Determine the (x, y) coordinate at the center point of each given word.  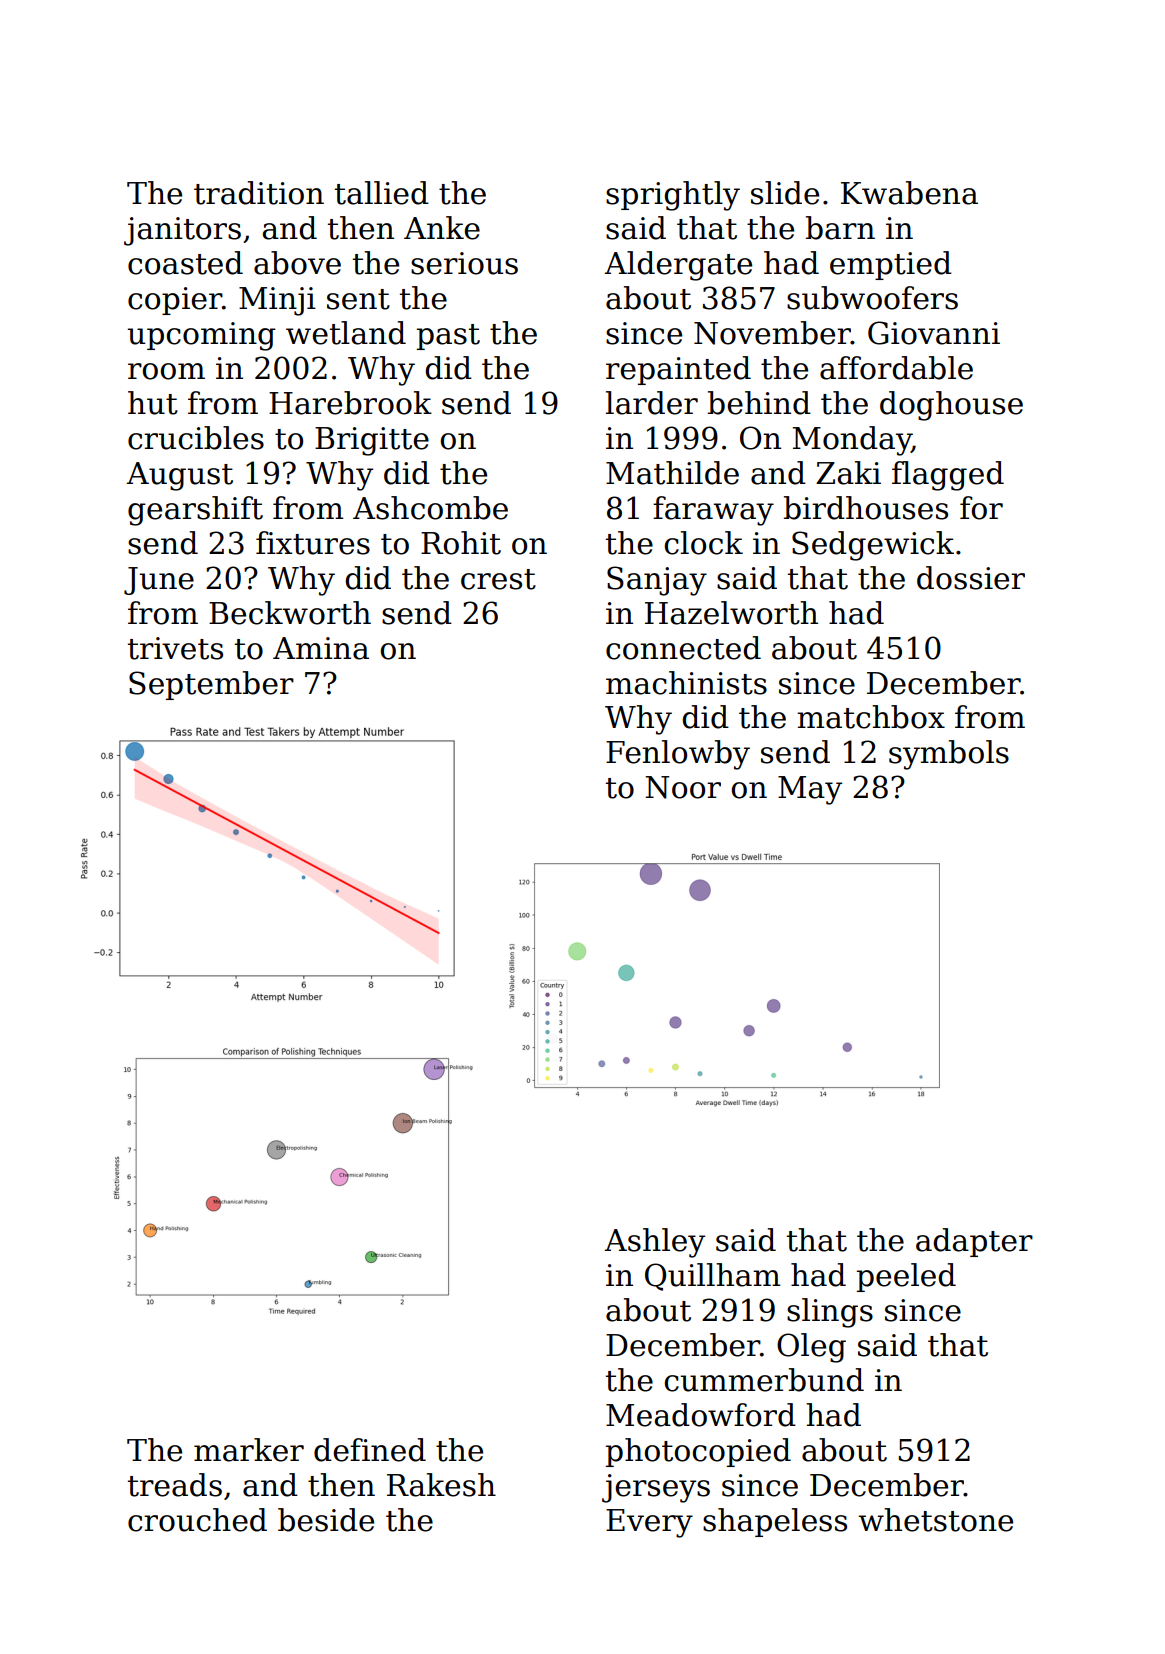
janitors (182, 231)
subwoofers (872, 298)
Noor (683, 787)
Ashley (654, 1243)
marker (249, 1450)
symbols (949, 755)
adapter (974, 1242)
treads (175, 1485)
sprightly (673, 196)
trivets (175, 648)
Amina (321, 648)
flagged (948, 476)
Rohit (461, 543)
